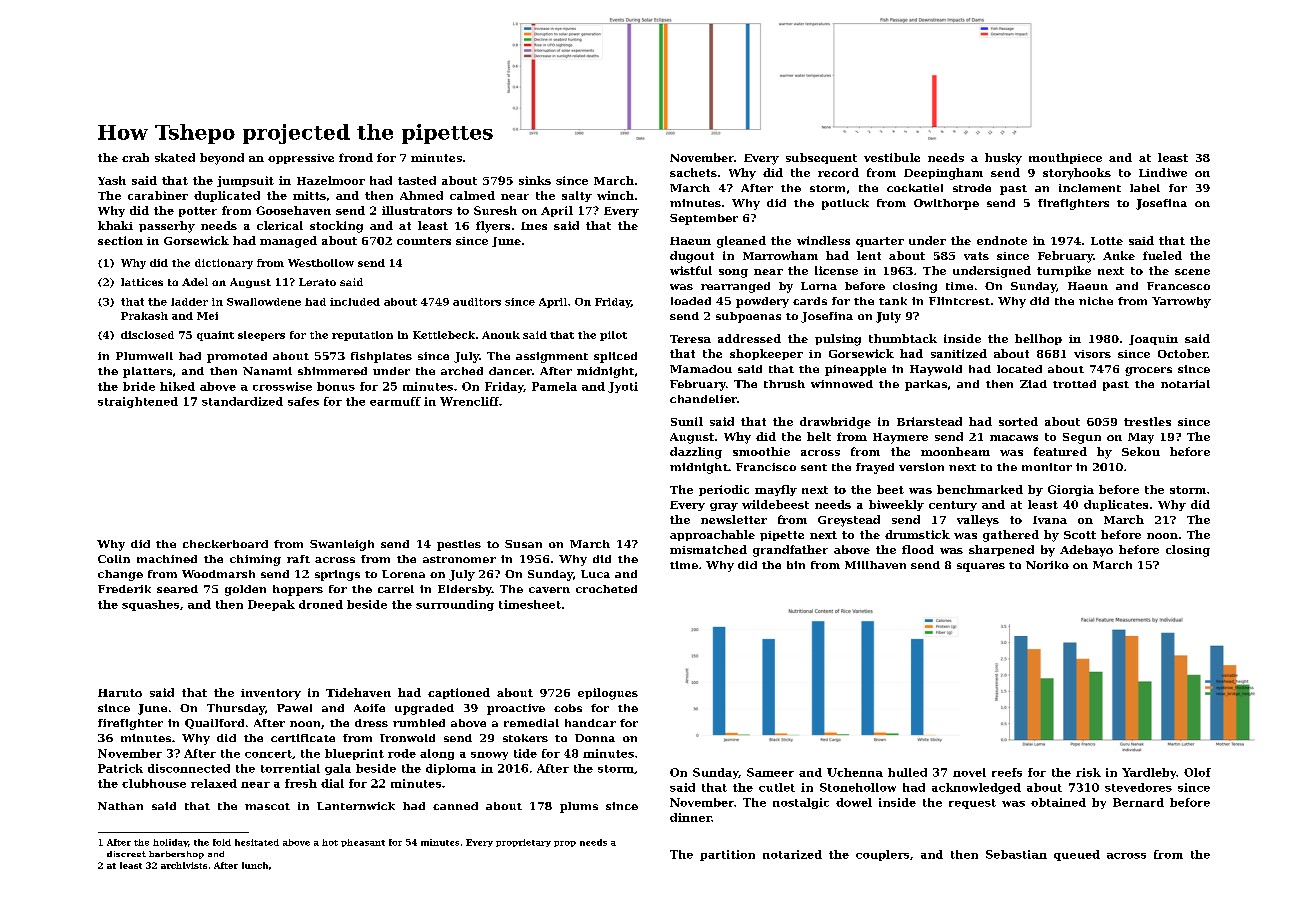 The width and height of the page is (1308, 924). What do you see at coordinates (120, 806) in the page?
I see `Nathan` at bounding box center [120, 806].
